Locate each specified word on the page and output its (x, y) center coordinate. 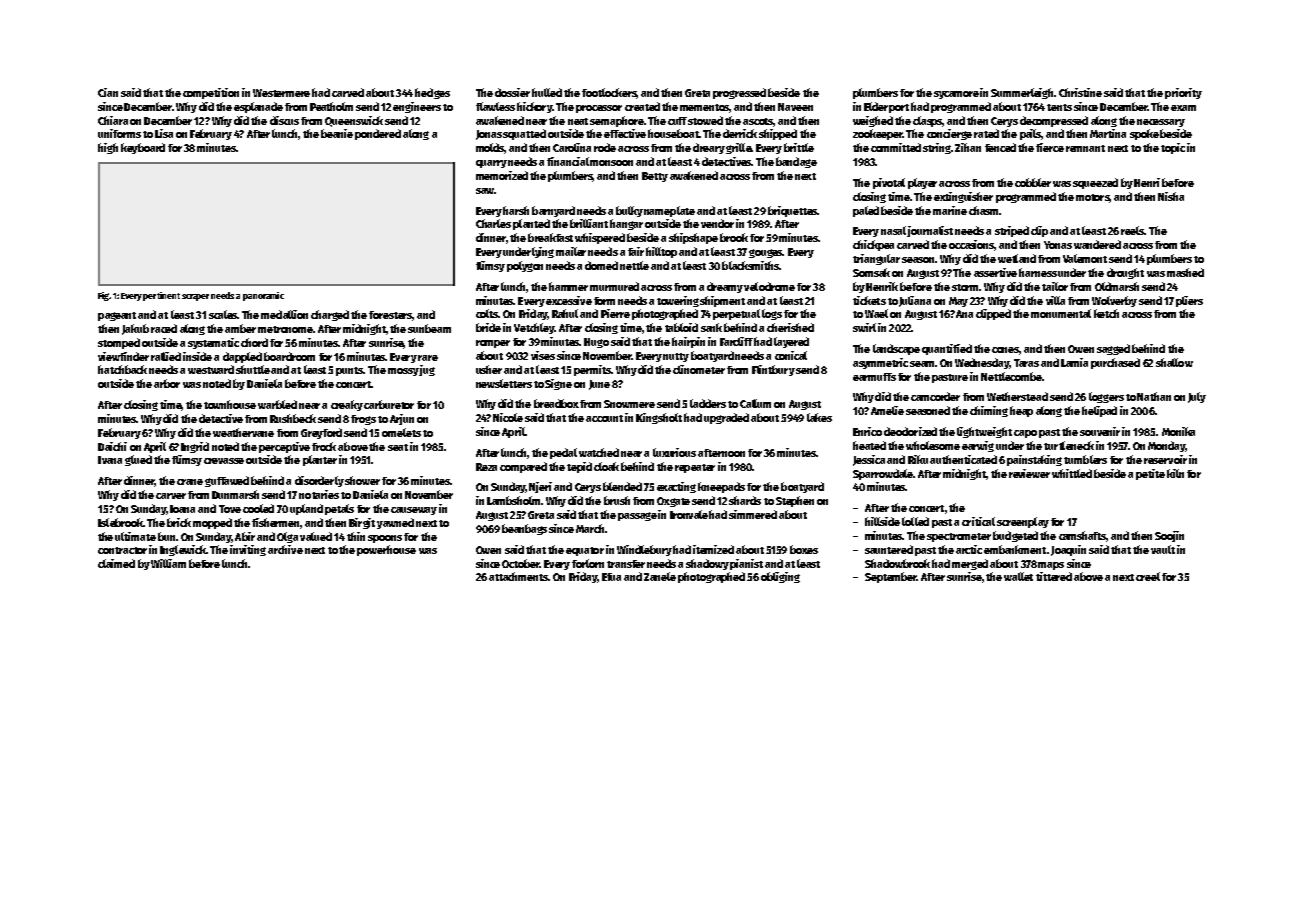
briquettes (792, 211)
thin (356, 536)
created (642, 106)
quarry (492, 164)
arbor (167, 383)
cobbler (1033, 182)
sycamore (956, 95)
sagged (1113, 349)
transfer (626, 564)
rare (428, 358)
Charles (493, 223)
